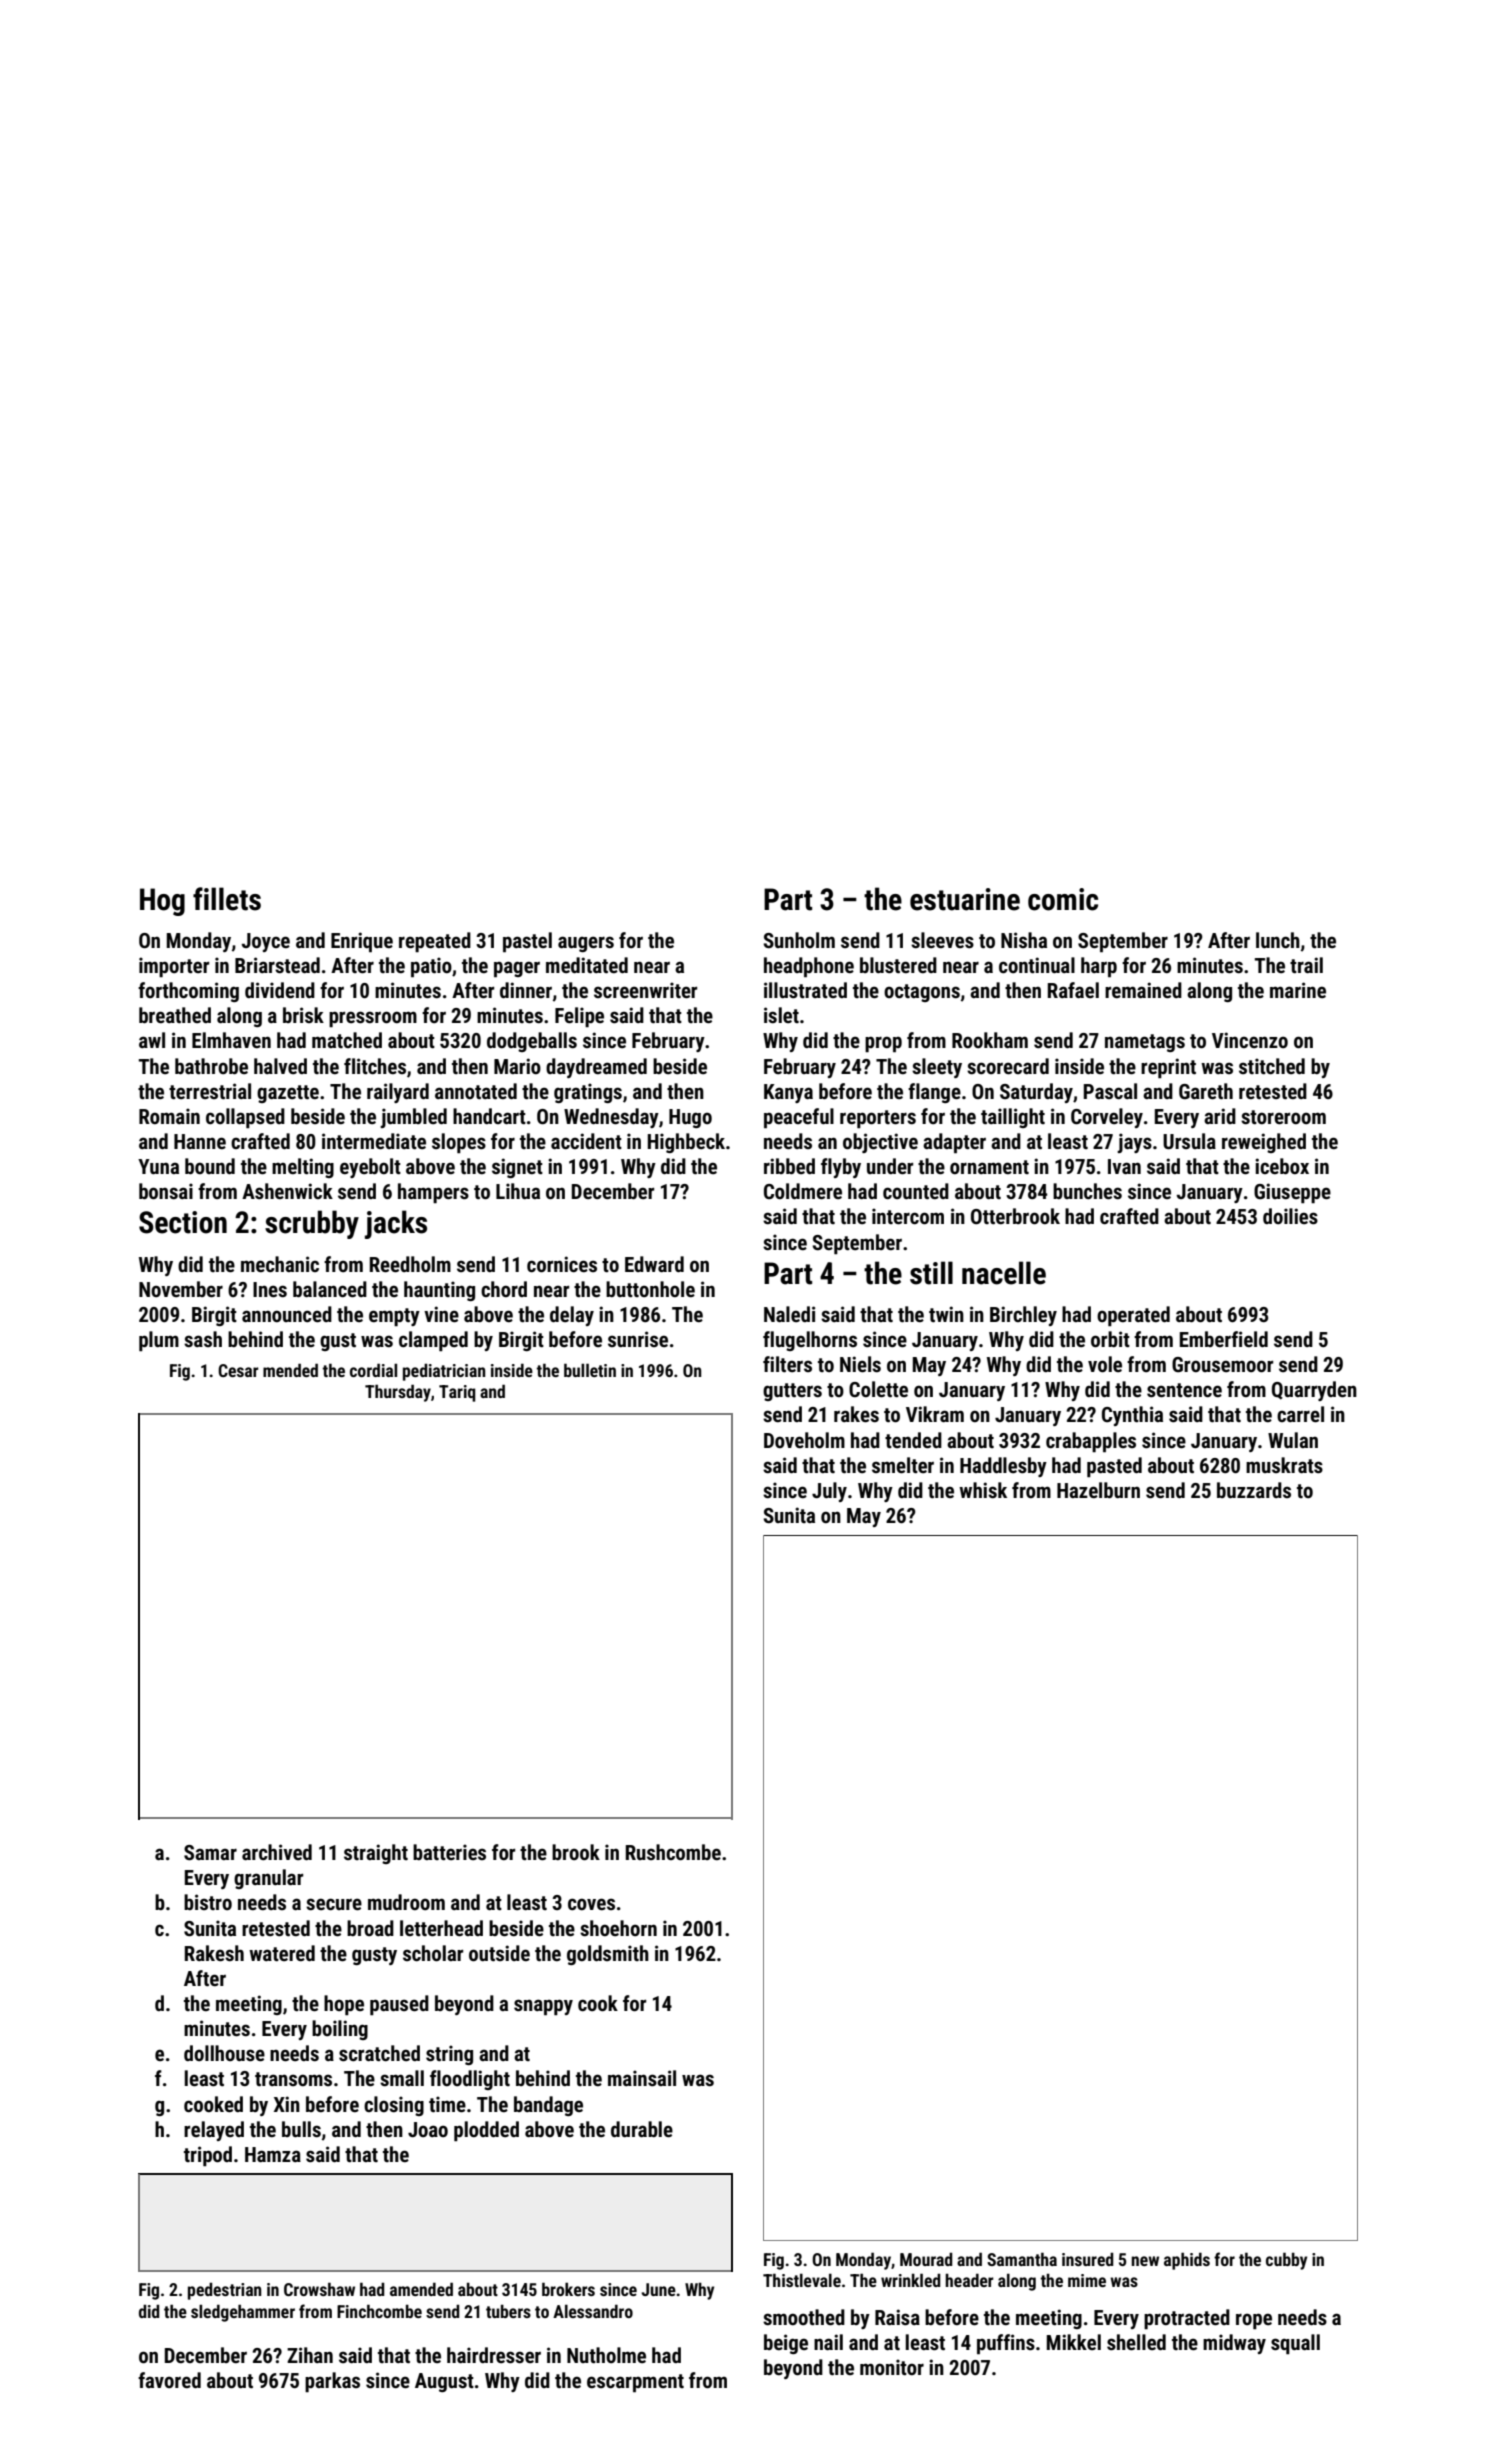  Describe the element at coordinates (227, 899) in the screenshot. I see `fillets` at that location.
